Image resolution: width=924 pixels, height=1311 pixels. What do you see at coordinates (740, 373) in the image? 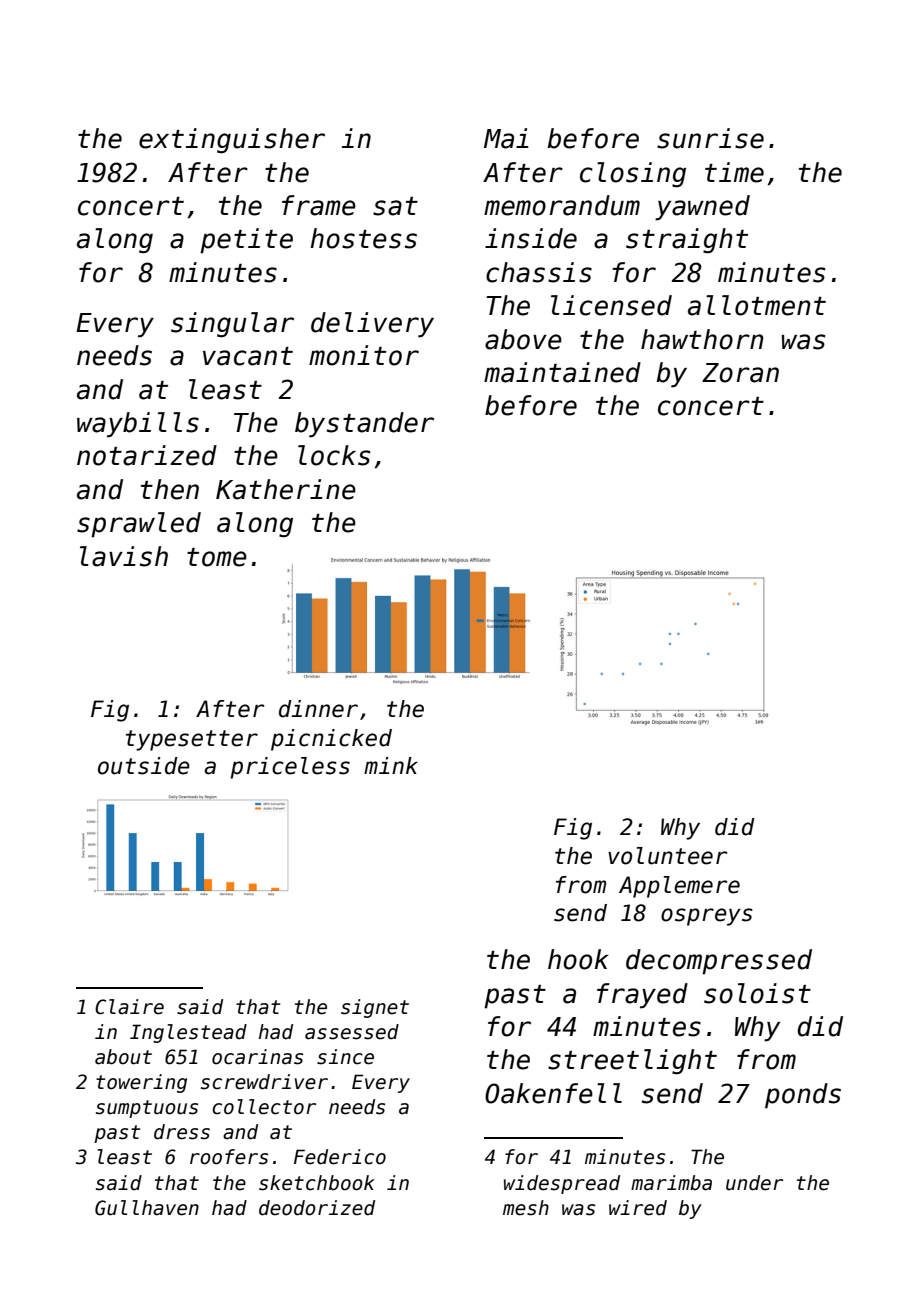
I see `Zoran` at bounding box center [740, 373].
